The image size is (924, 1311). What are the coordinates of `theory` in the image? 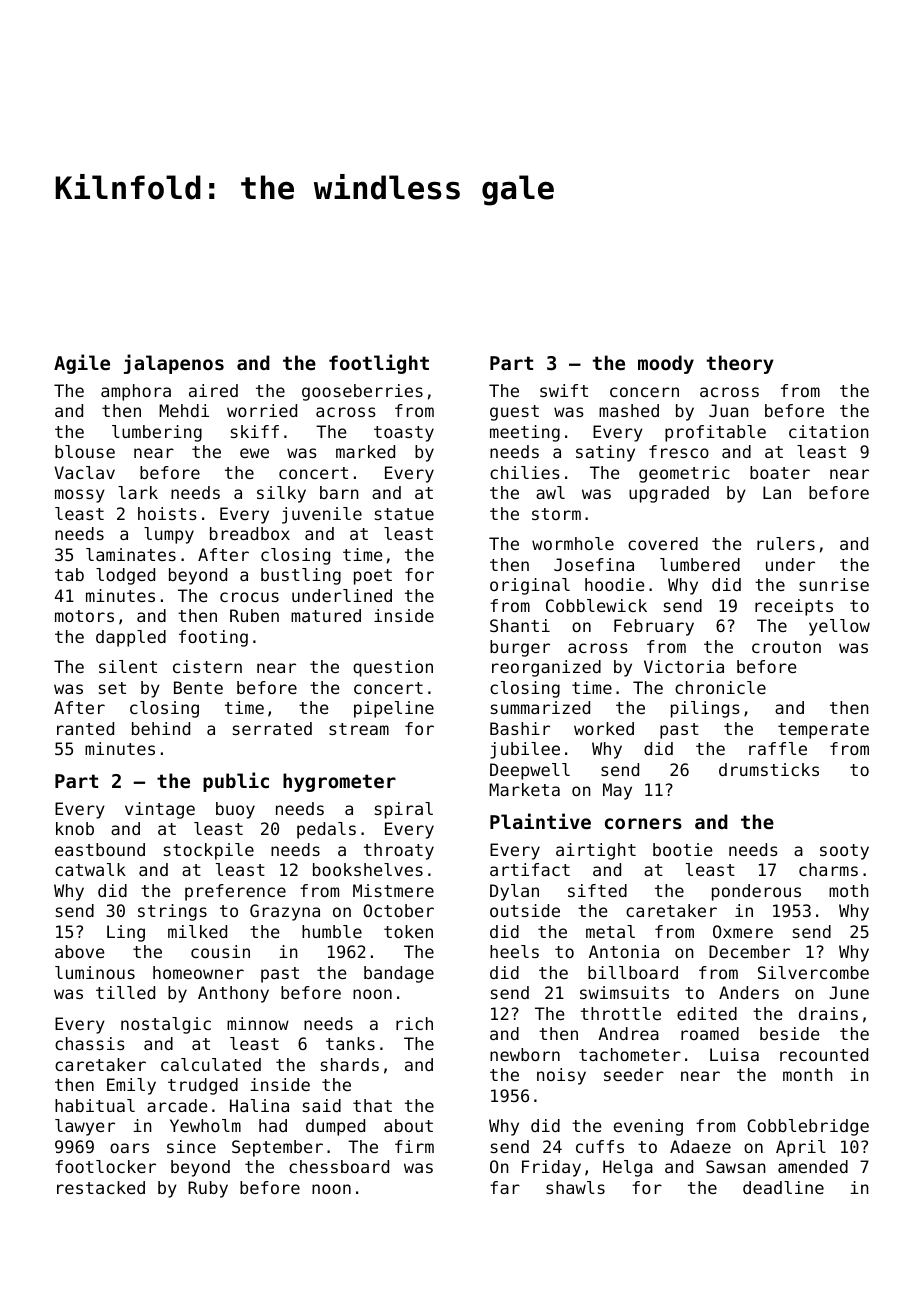 It's located at (740, 364).
